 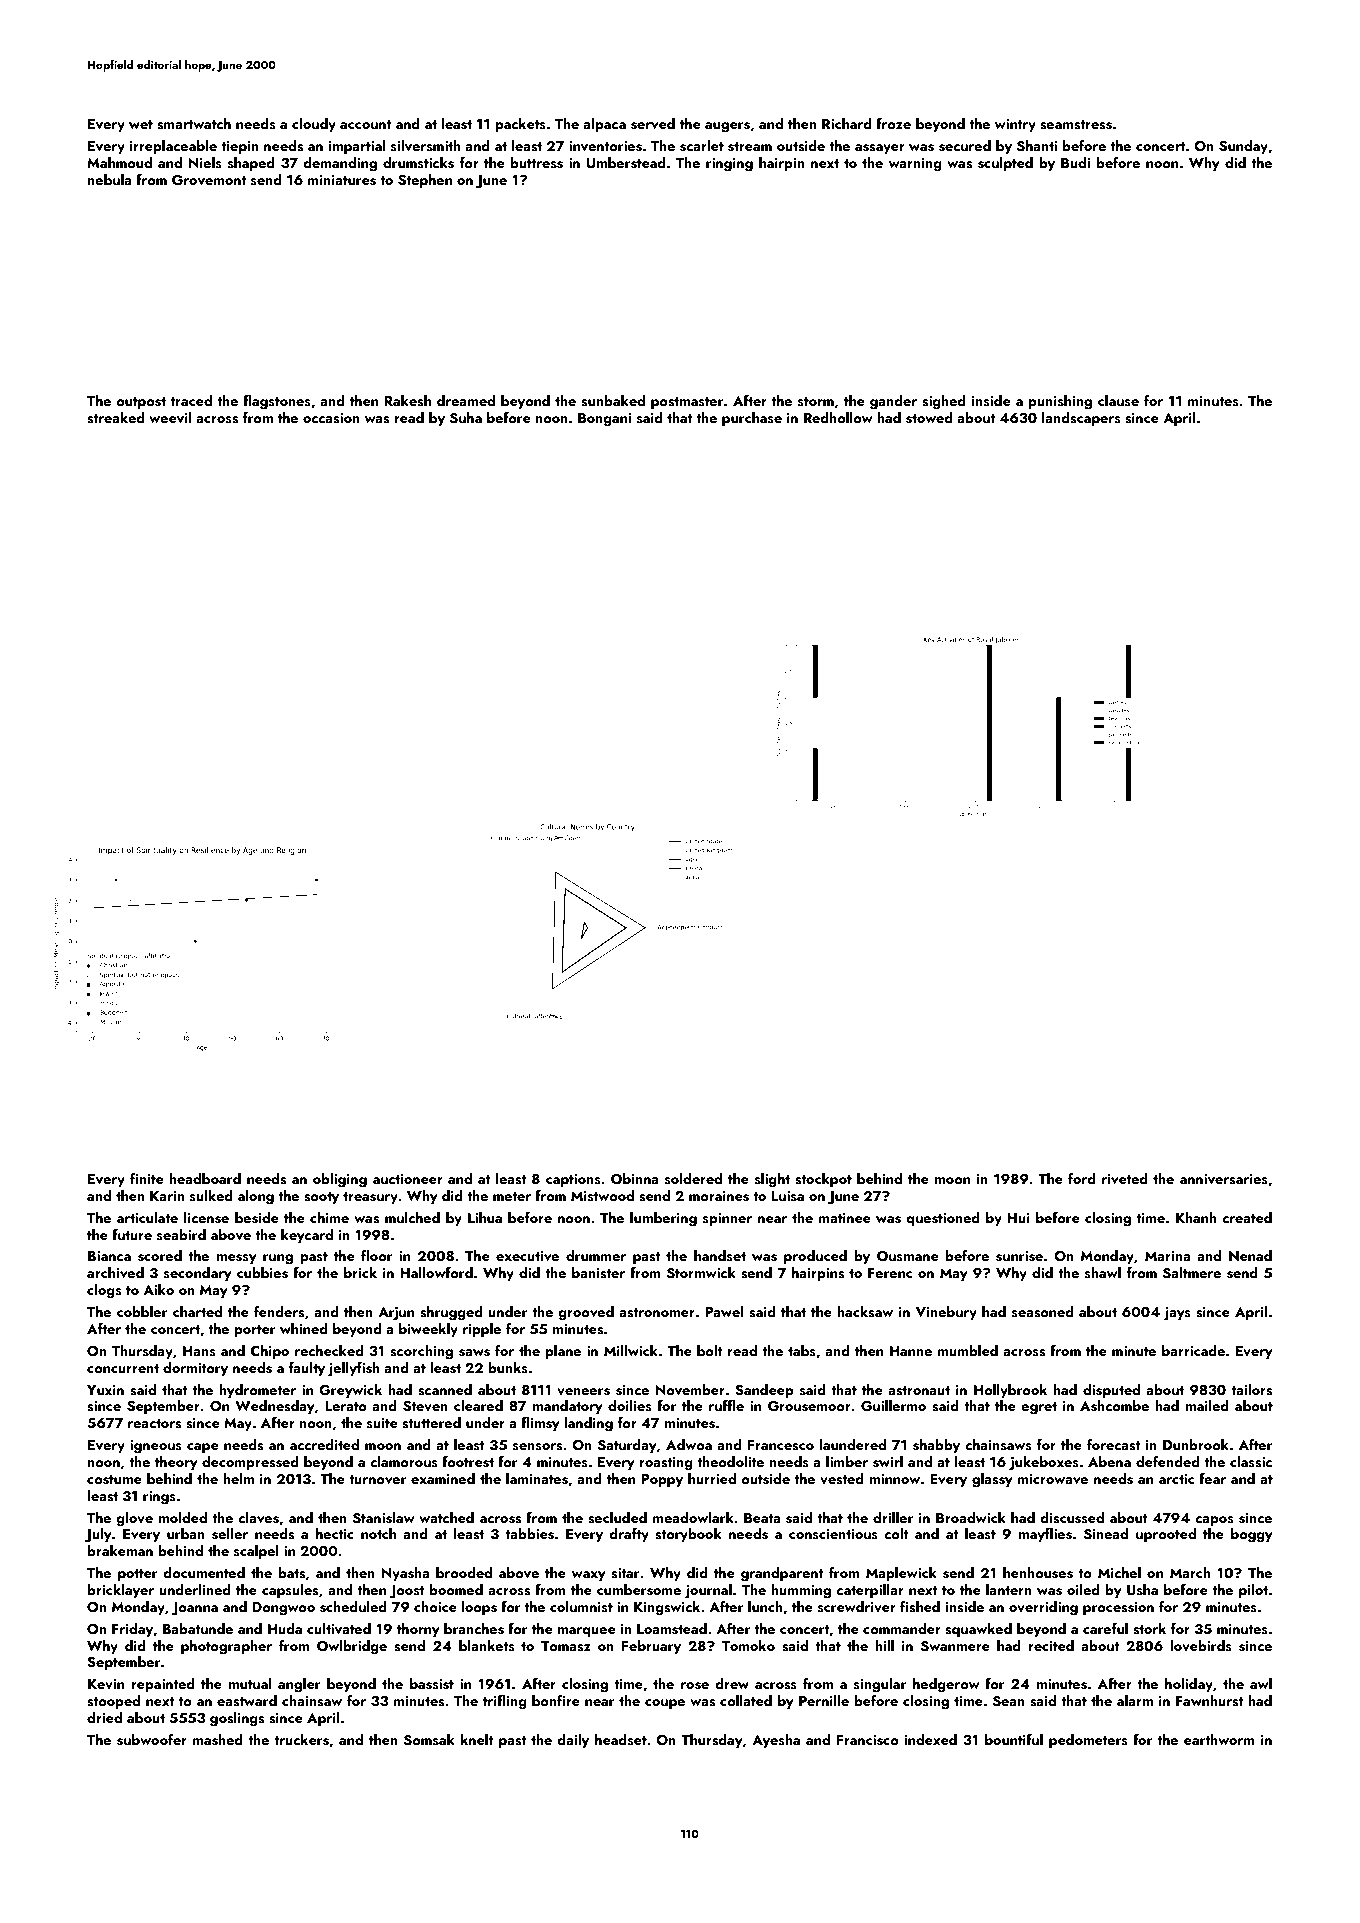 What do you see at coordinates (277, 402) in the document?
I see `flagstones` at bounding box center [277, 402].
